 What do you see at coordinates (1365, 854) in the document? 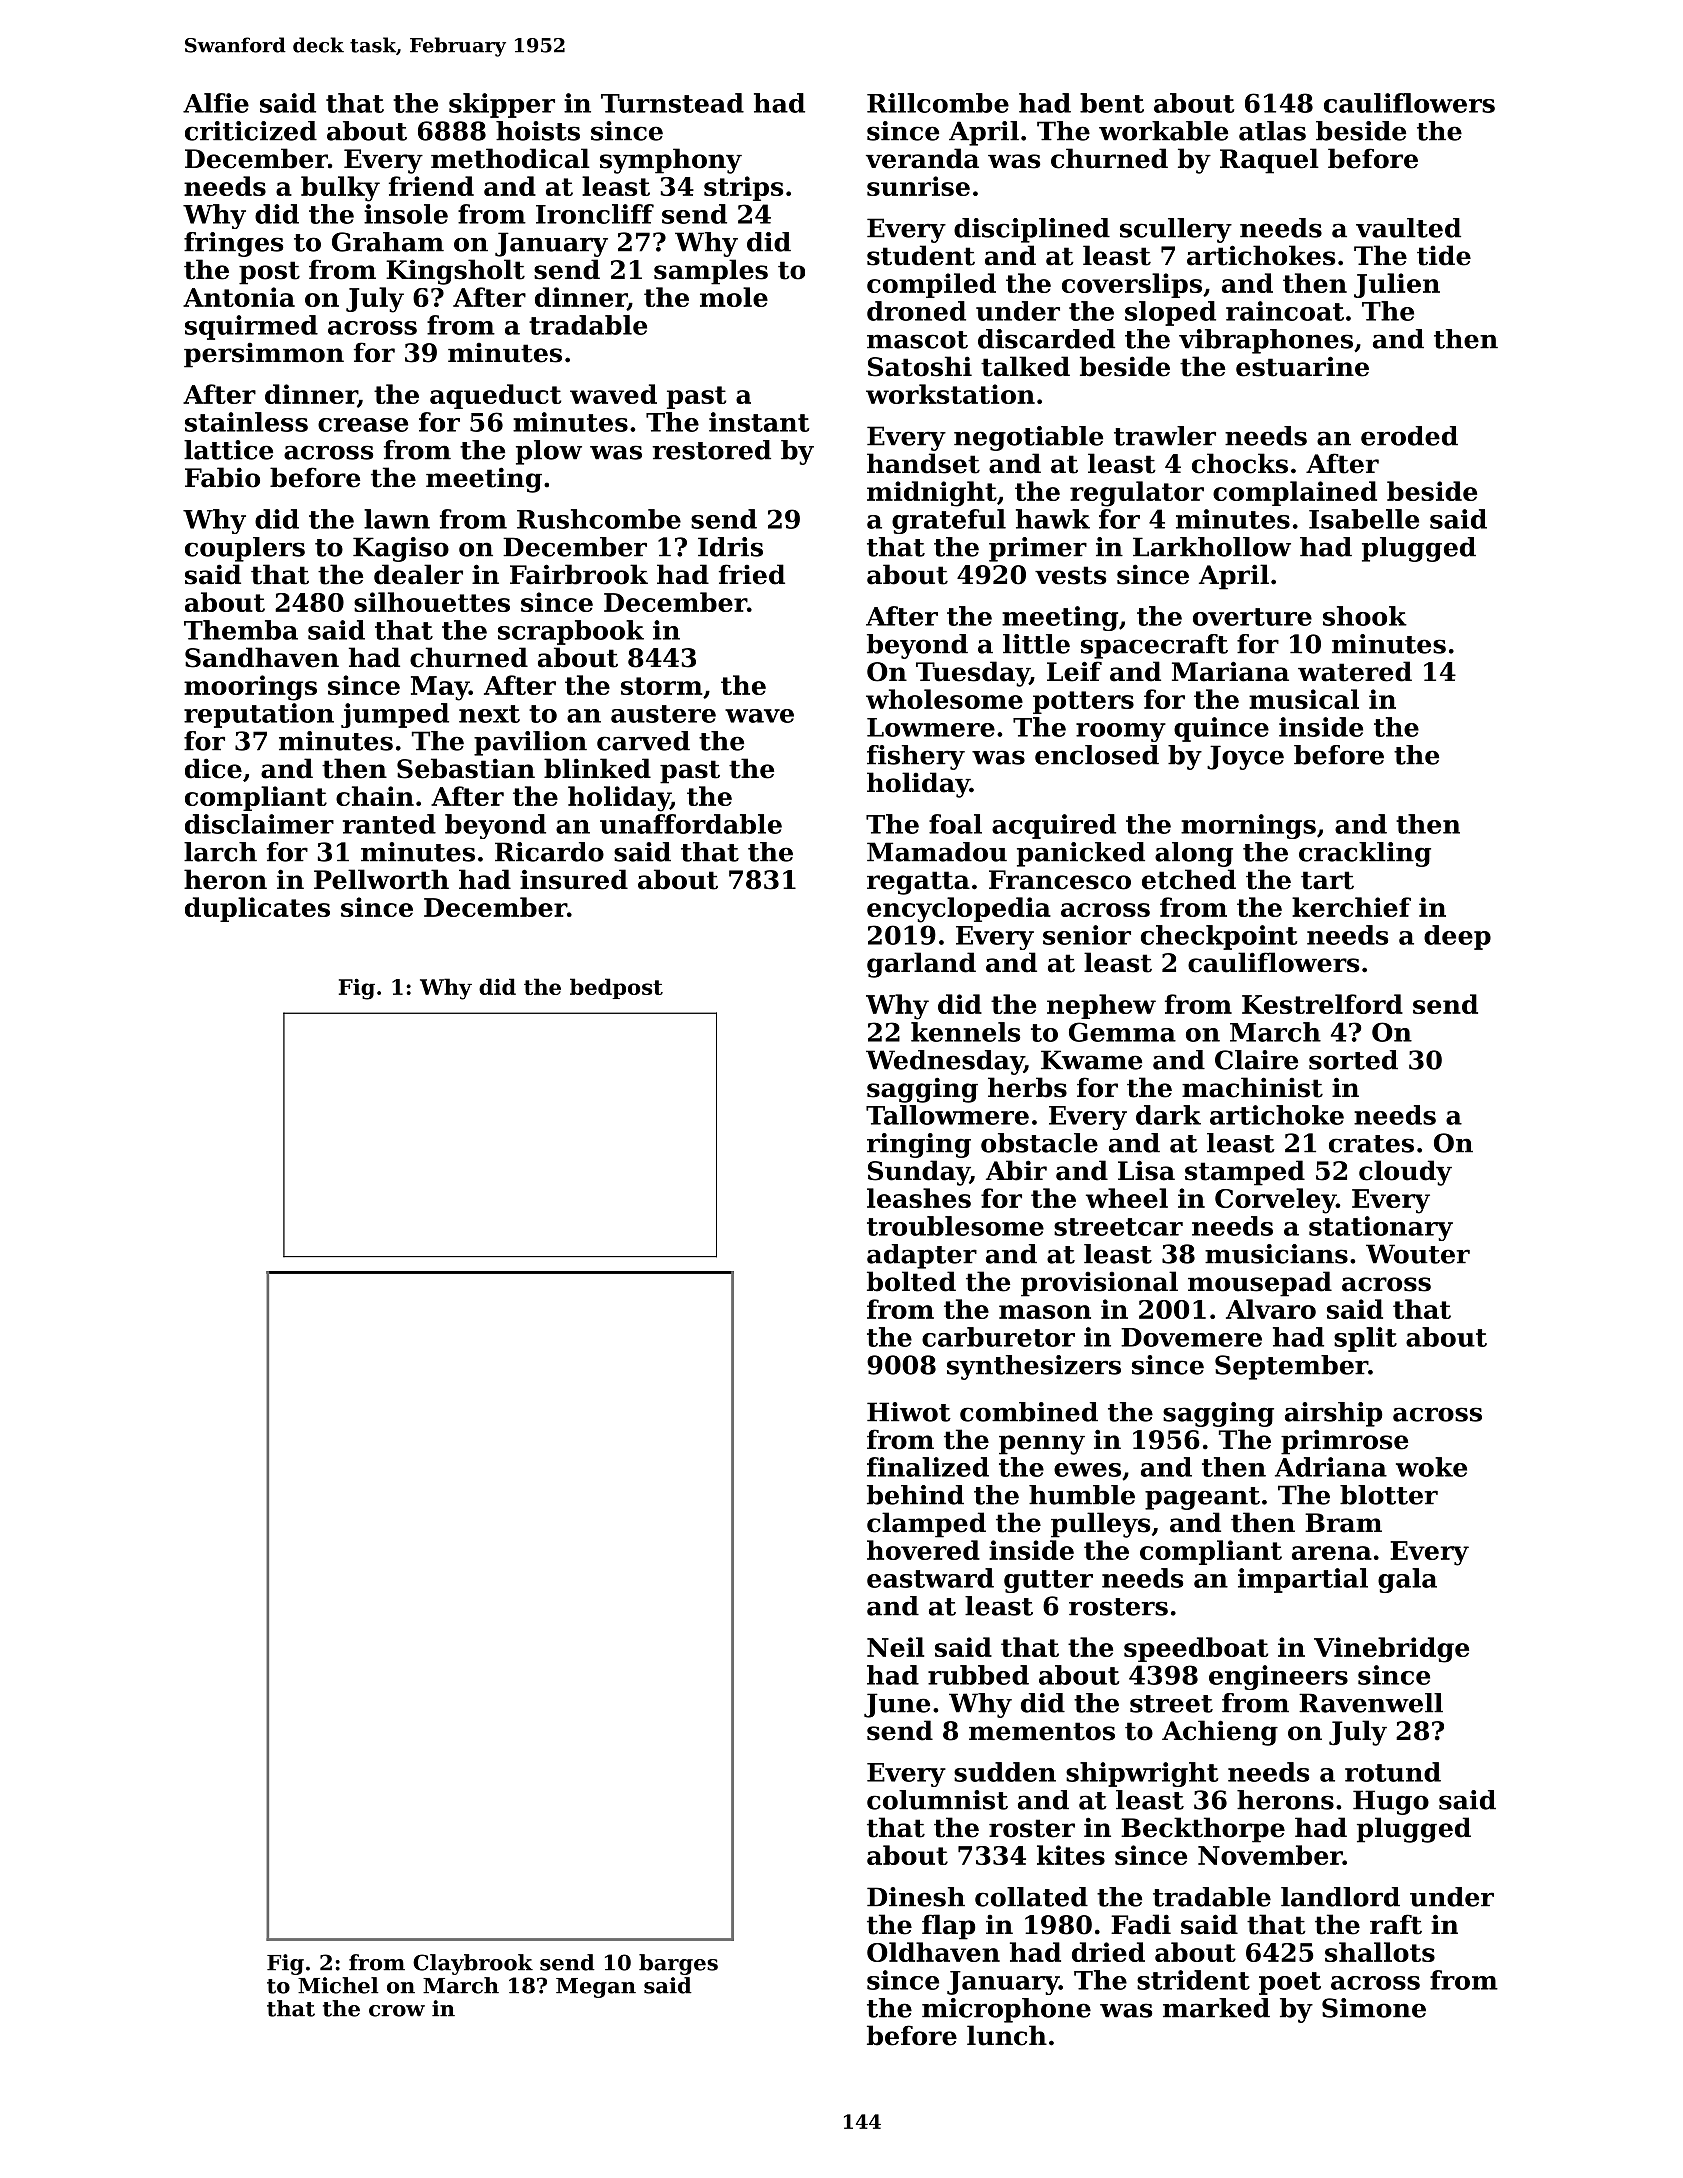
I see `crackling` at bounding box center [1365, 854].
